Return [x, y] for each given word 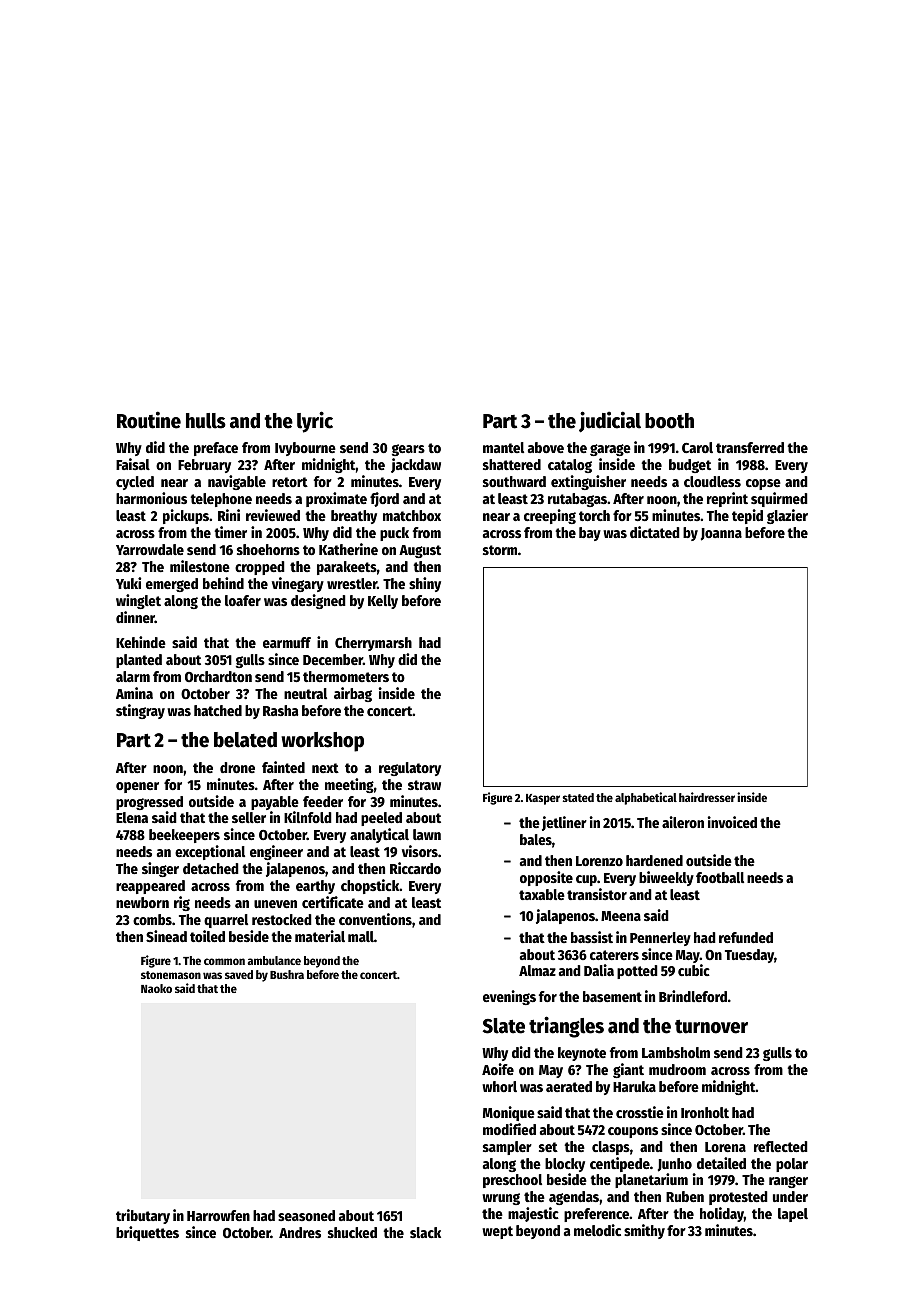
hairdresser [707, 797]
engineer [276, 852]
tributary [143, 1216]
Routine [149, 420]
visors [420, 851]
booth [669, 421]
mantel [503, 447]
